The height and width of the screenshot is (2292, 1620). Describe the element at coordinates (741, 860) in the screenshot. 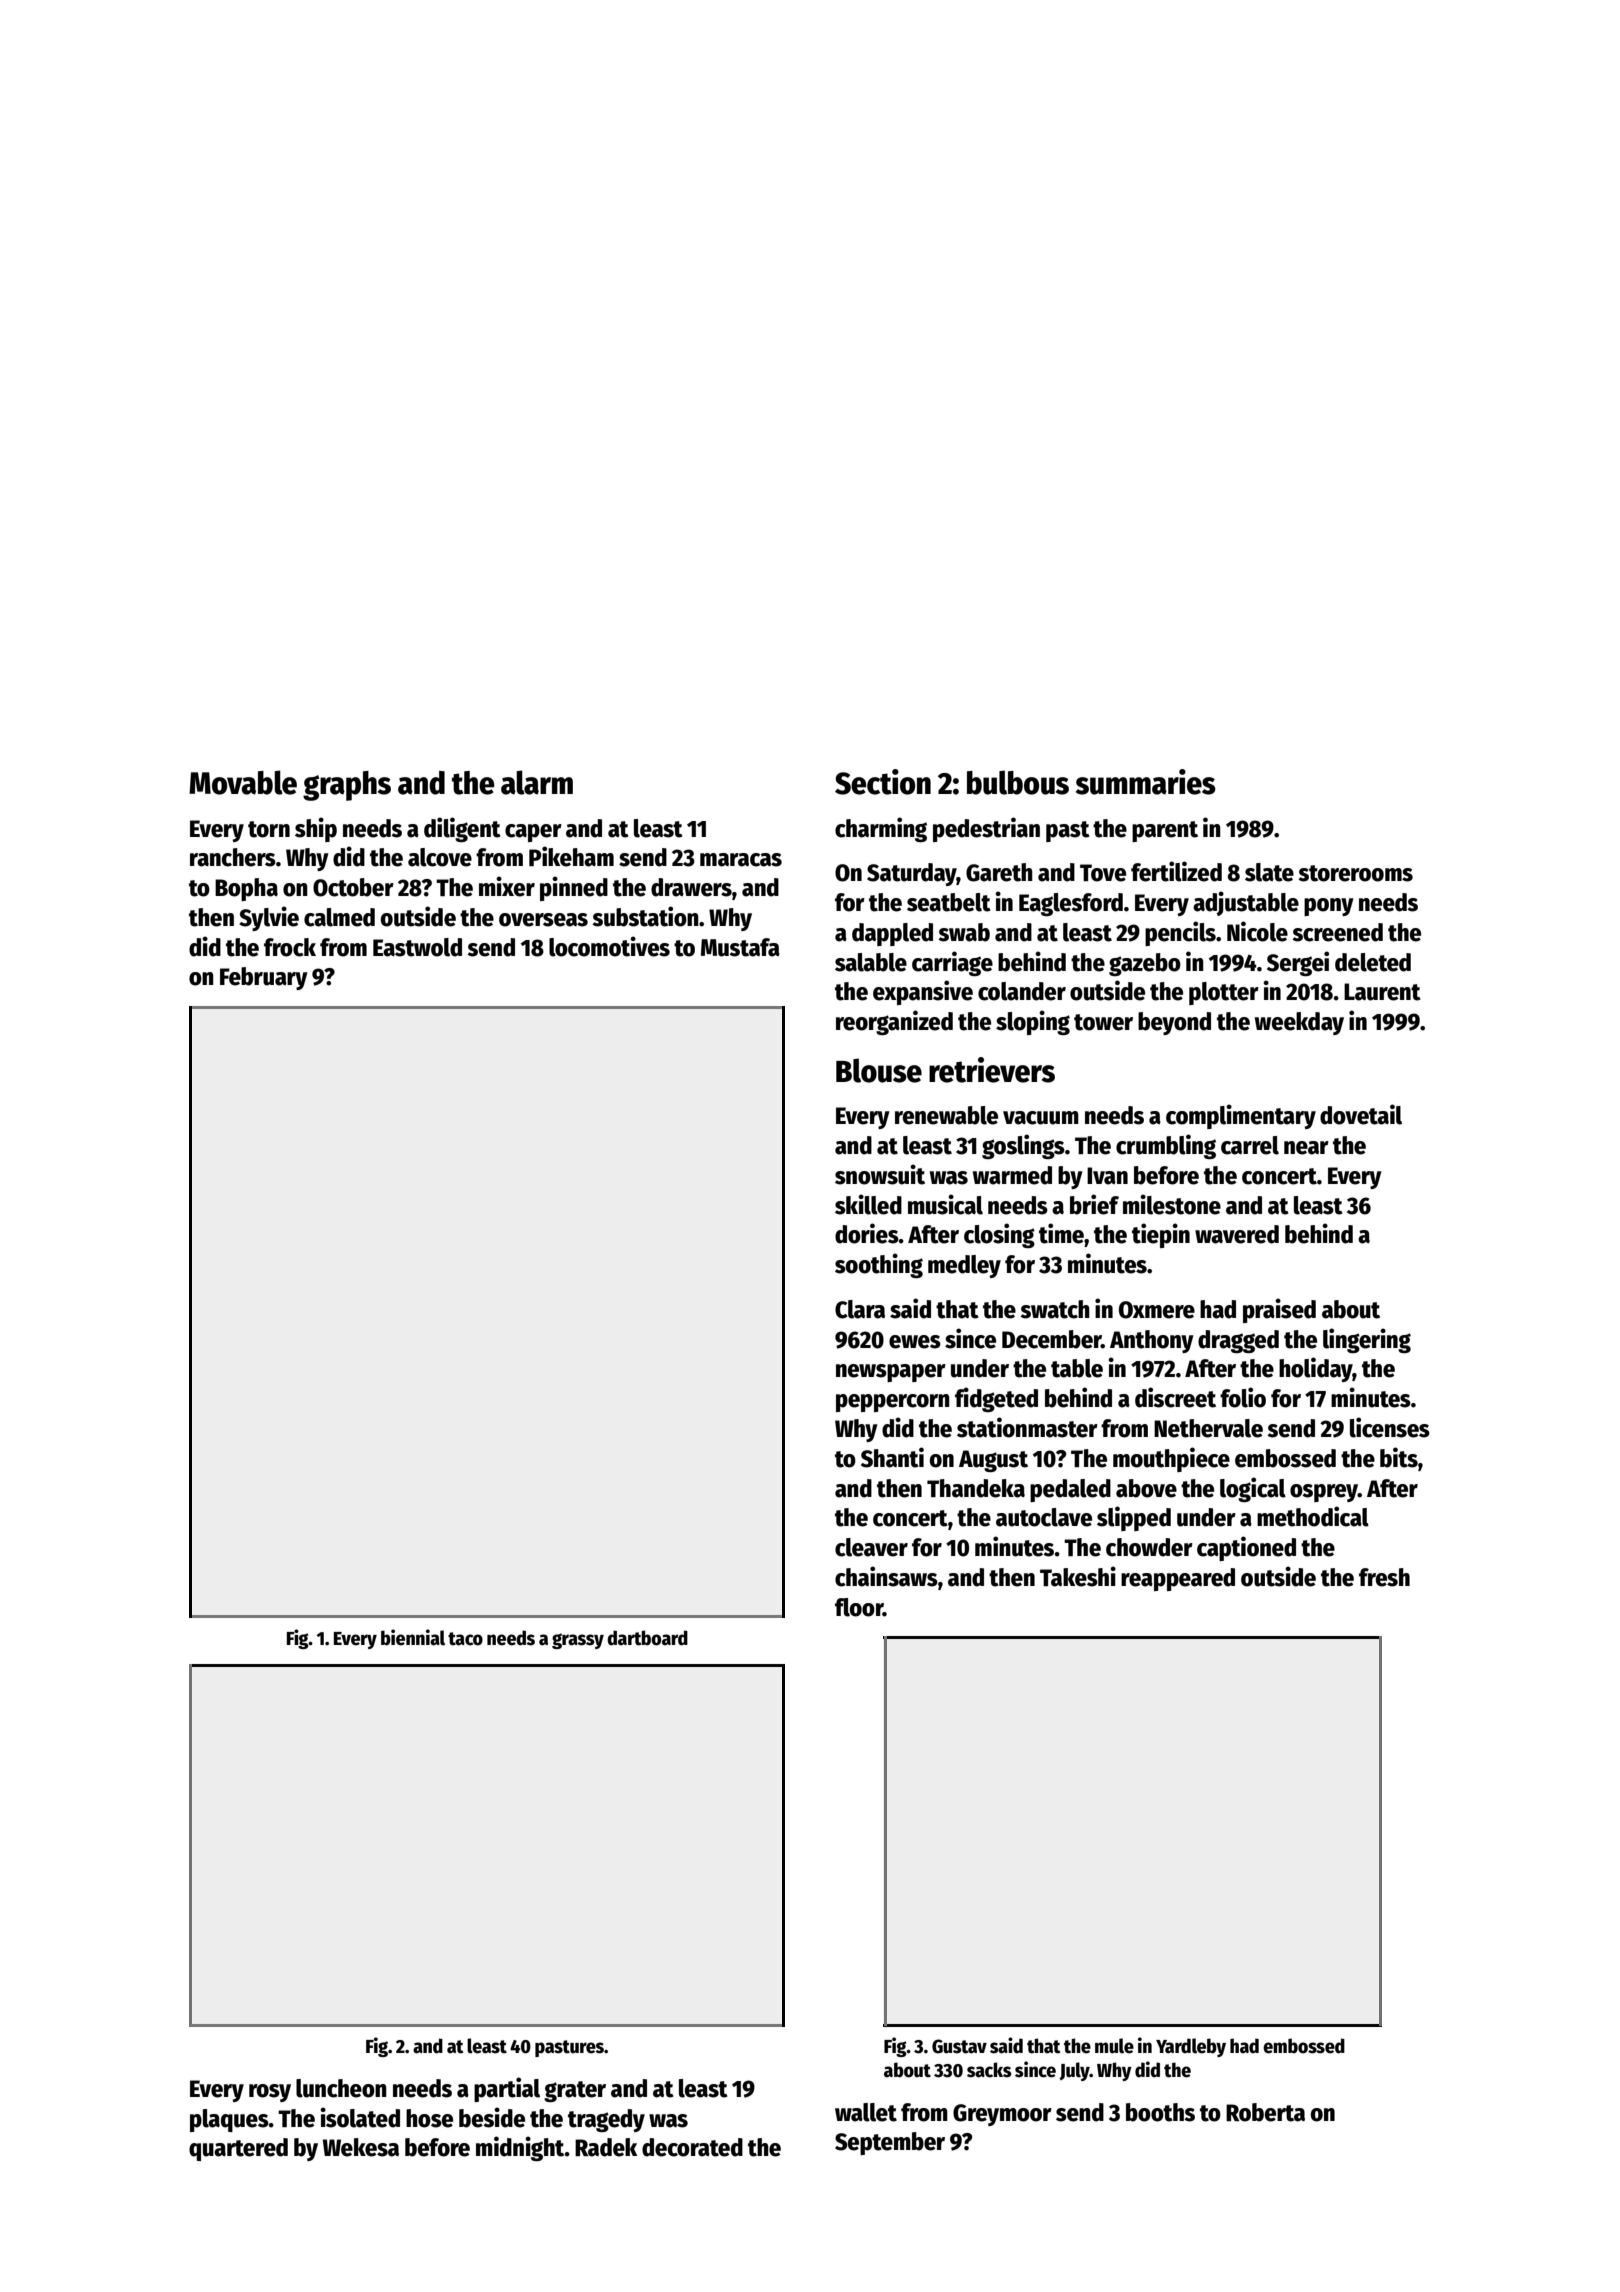

I see `maracas` at that location.
